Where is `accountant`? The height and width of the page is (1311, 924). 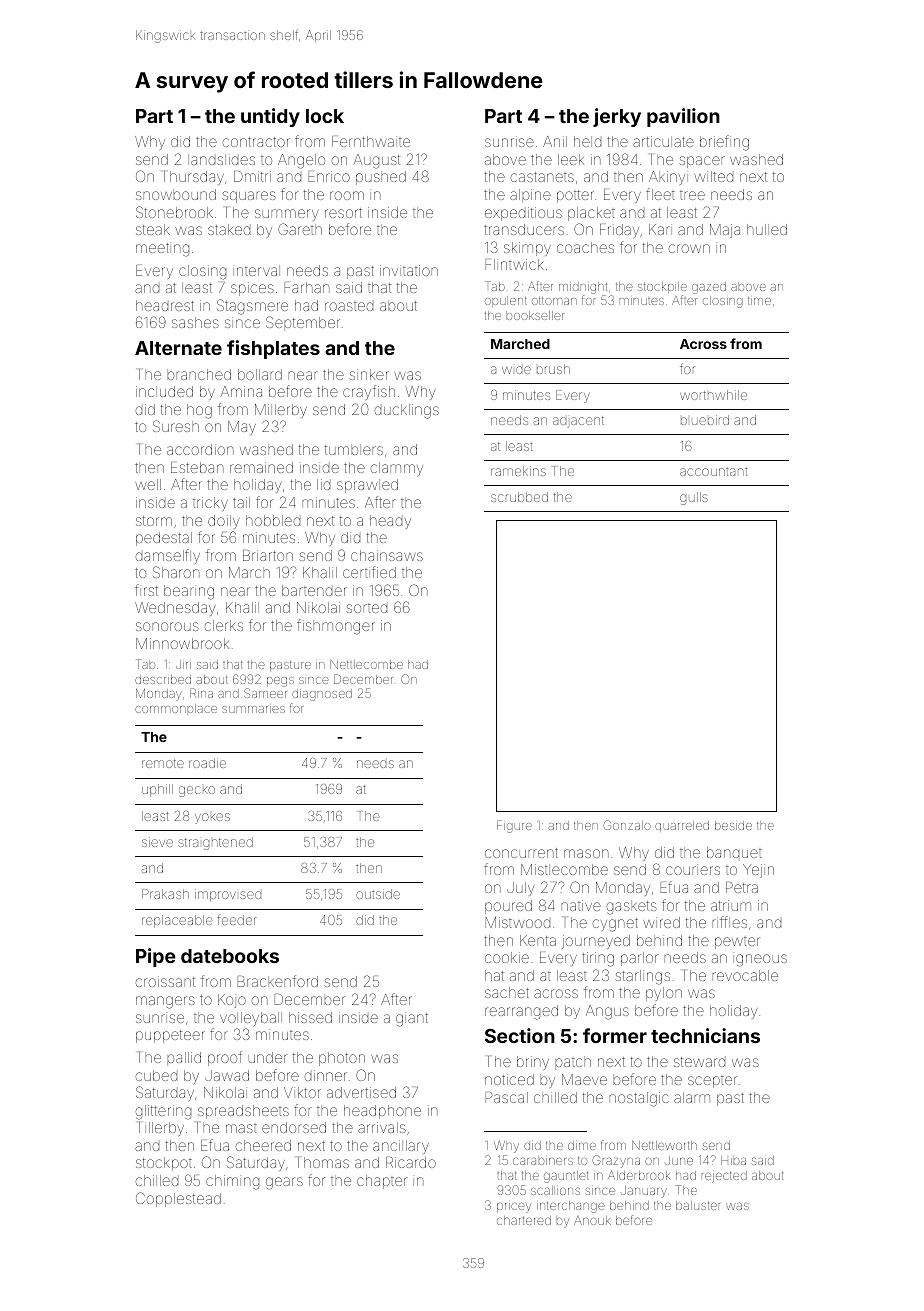 accountant is located at coordinates (714, 472).
